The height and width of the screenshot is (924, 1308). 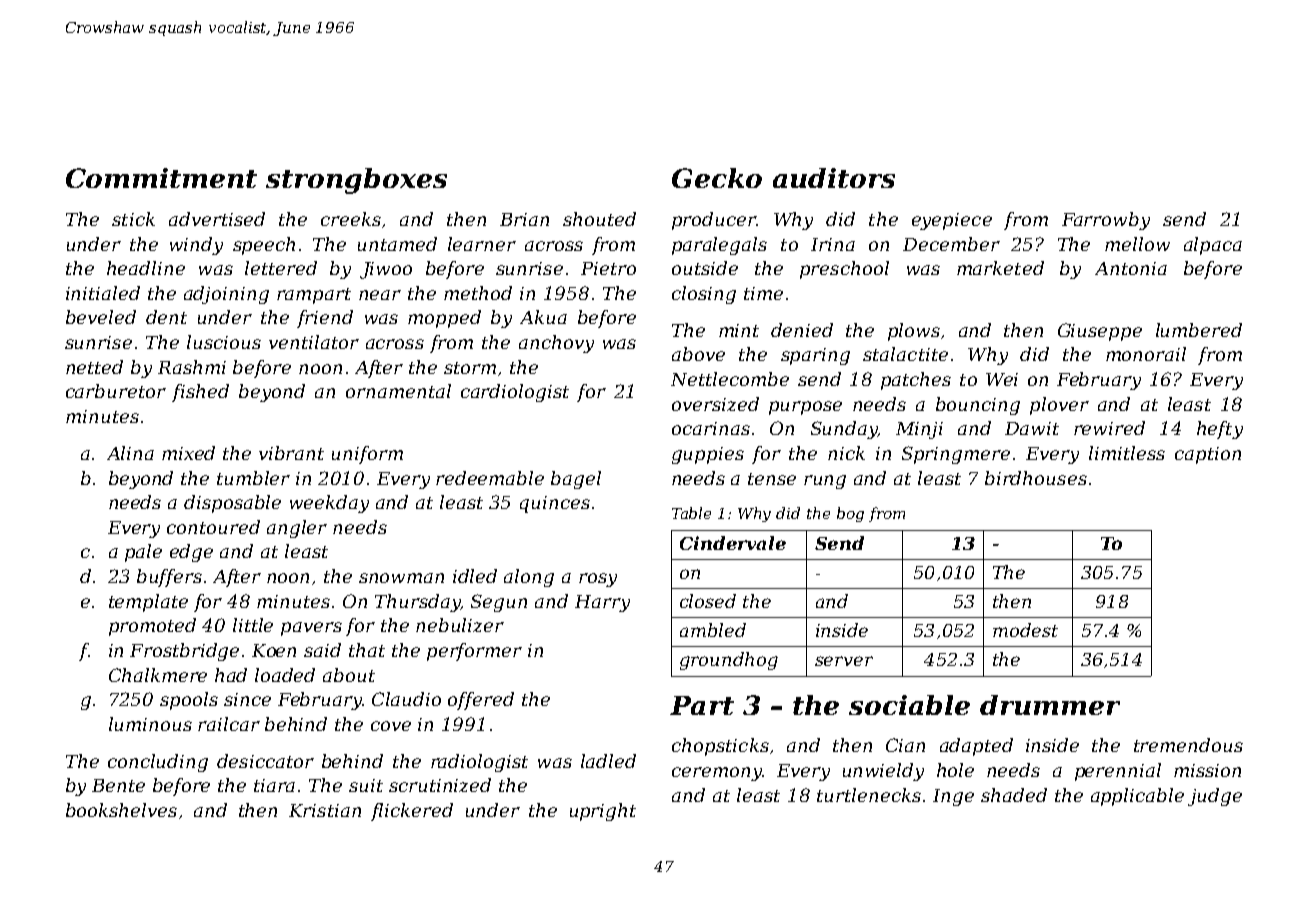 I want to click on alpaca, so click(x=1213, y=246).
